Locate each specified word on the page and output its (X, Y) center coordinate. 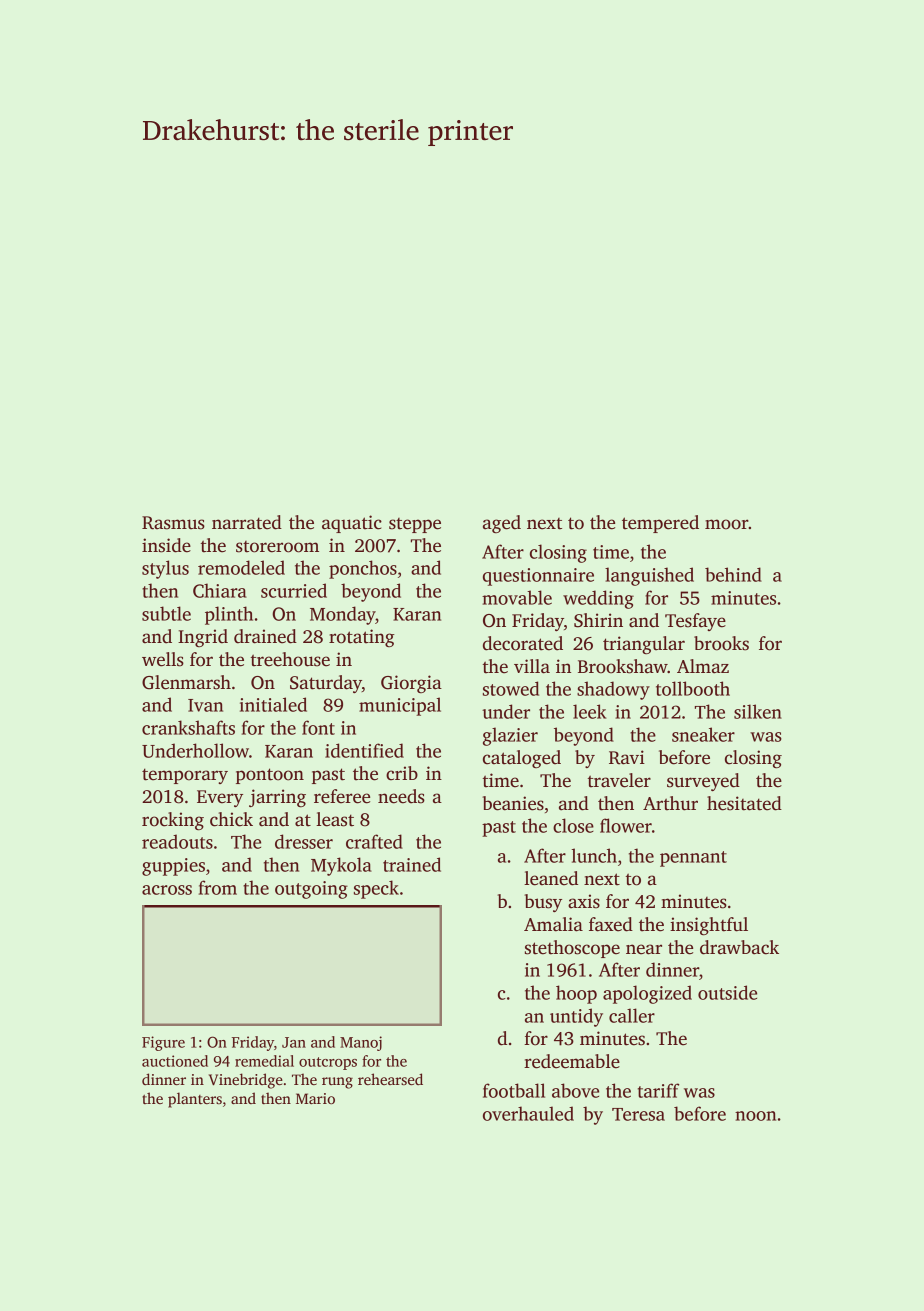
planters (195, 1100)
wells (163, 659)
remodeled (241, 567)
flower (626, 825)
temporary (185, 776)
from (218, 887)
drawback (739, 947)
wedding (598, 599)
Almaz (703, 666)
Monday (343, 615)
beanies (513, 803)
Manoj (361, 1043)
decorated (523, 643)
